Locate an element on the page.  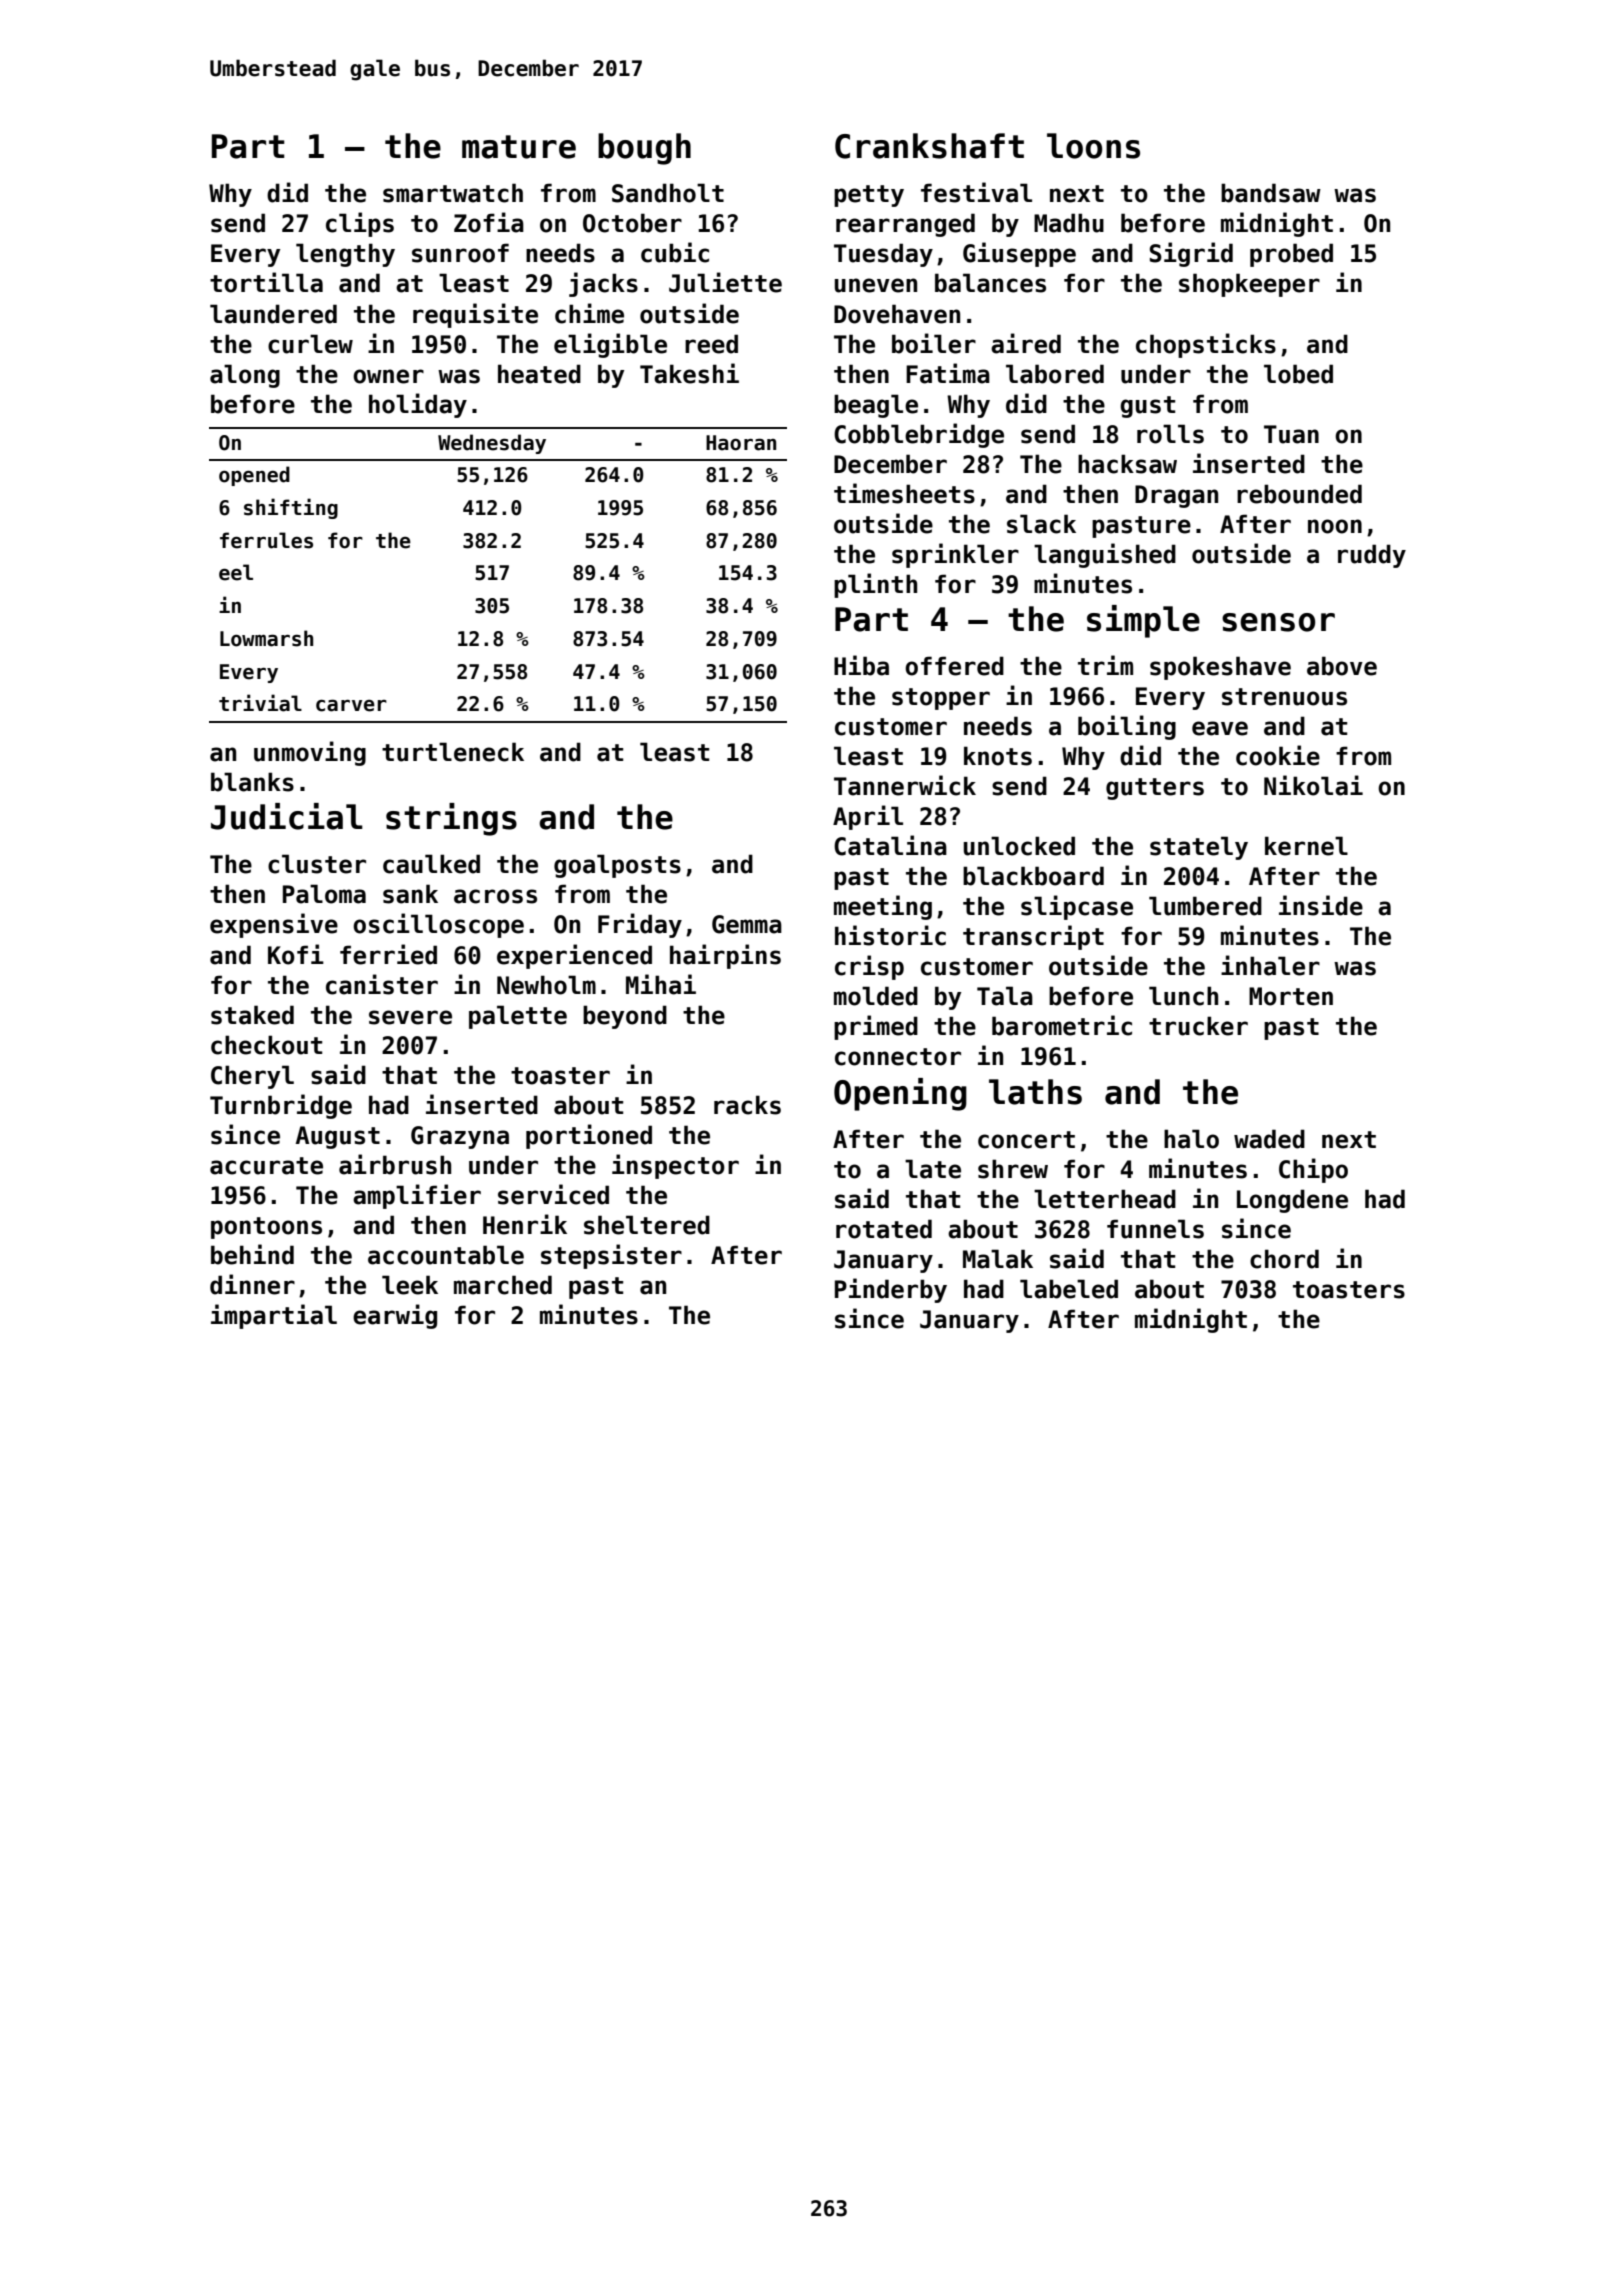
above is located at coordinates (1342, 666).
